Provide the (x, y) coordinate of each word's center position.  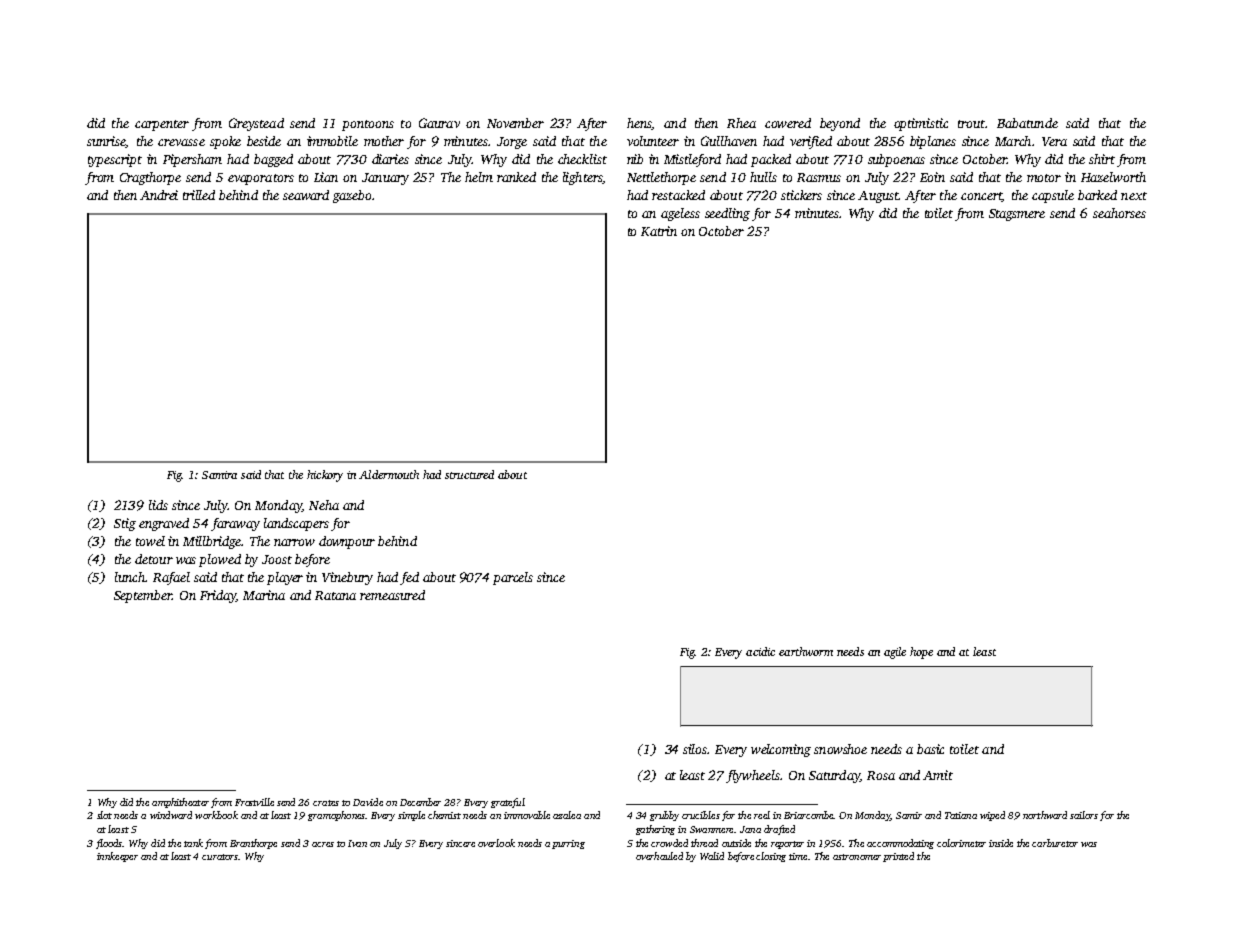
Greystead (256, 124)
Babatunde (1027, 123)
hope (921, 653)
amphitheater (180, 803)
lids (158, 505)
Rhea (741, 123)
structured (469, 474)
